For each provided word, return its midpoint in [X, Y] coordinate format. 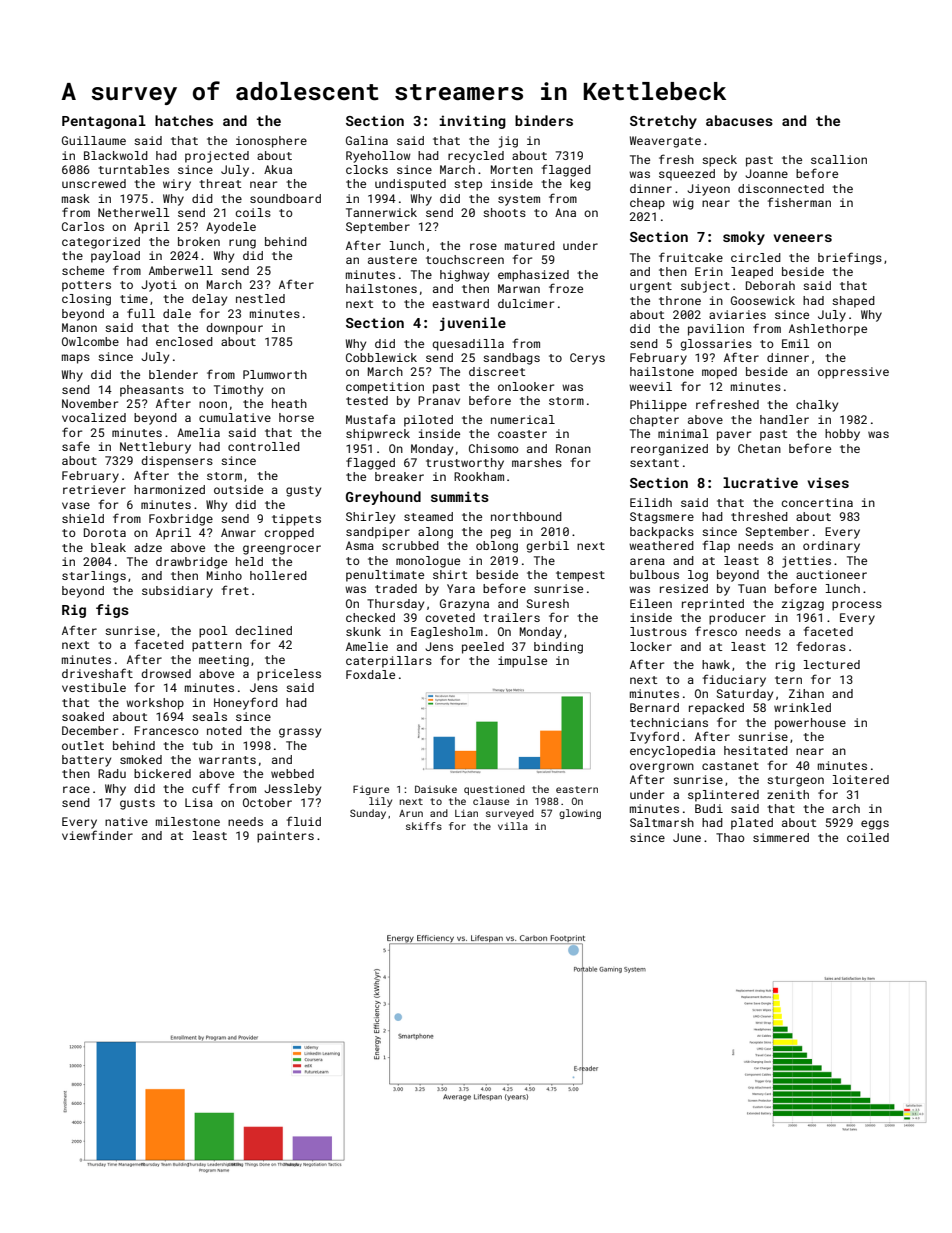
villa [513, 826]
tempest [580, 576]
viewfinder [97, 835]
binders [544, 120]
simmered [781, 837]
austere [392, 260]
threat [220, 183]
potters [86, 286]
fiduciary [734, 680]
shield [83, 518]
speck [719, 161]
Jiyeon [708, 190]
